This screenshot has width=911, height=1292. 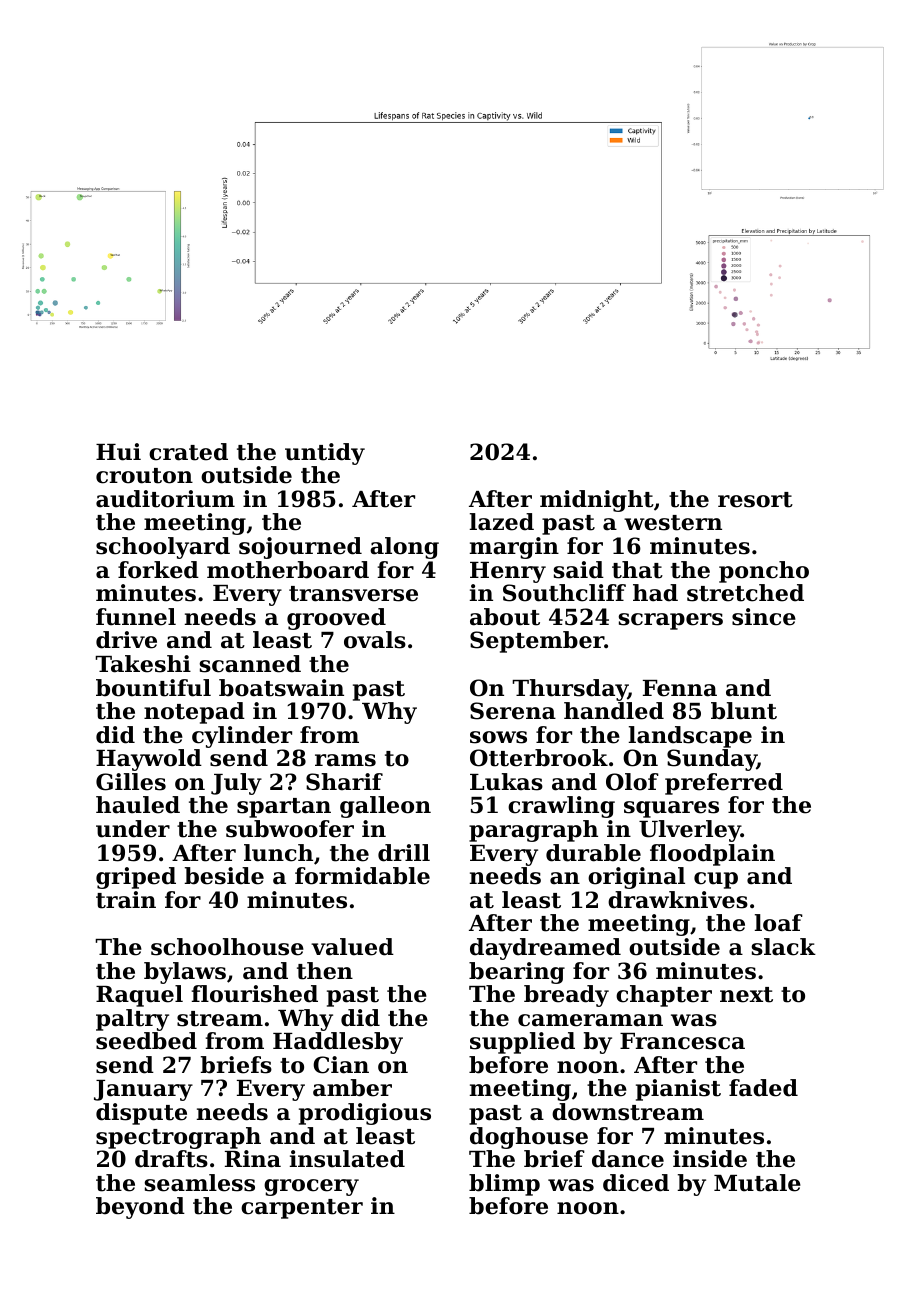 I want to click on next, so click(x=746, y=995).
